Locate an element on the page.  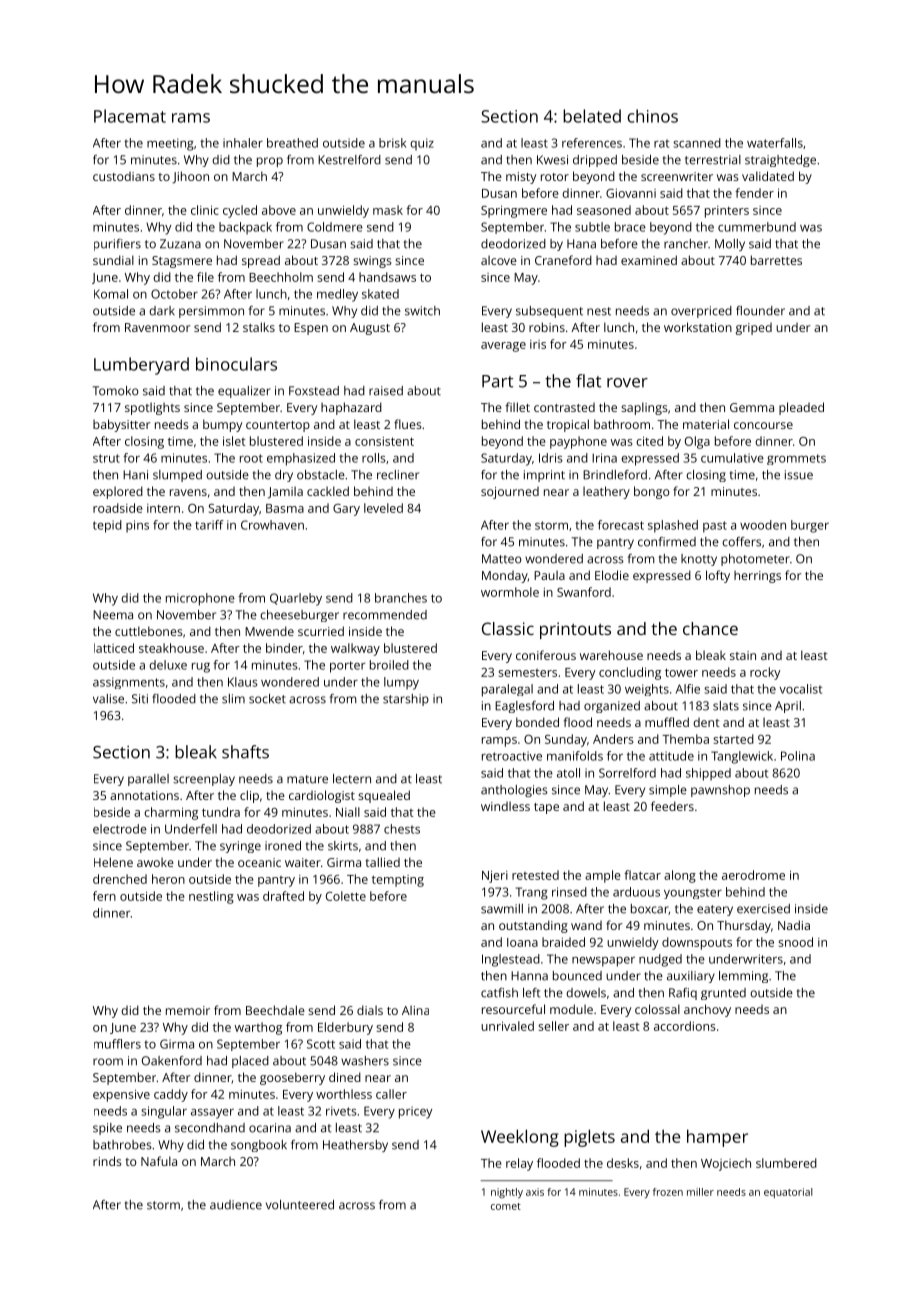
retroactive is located at coordinates (512, 756).
